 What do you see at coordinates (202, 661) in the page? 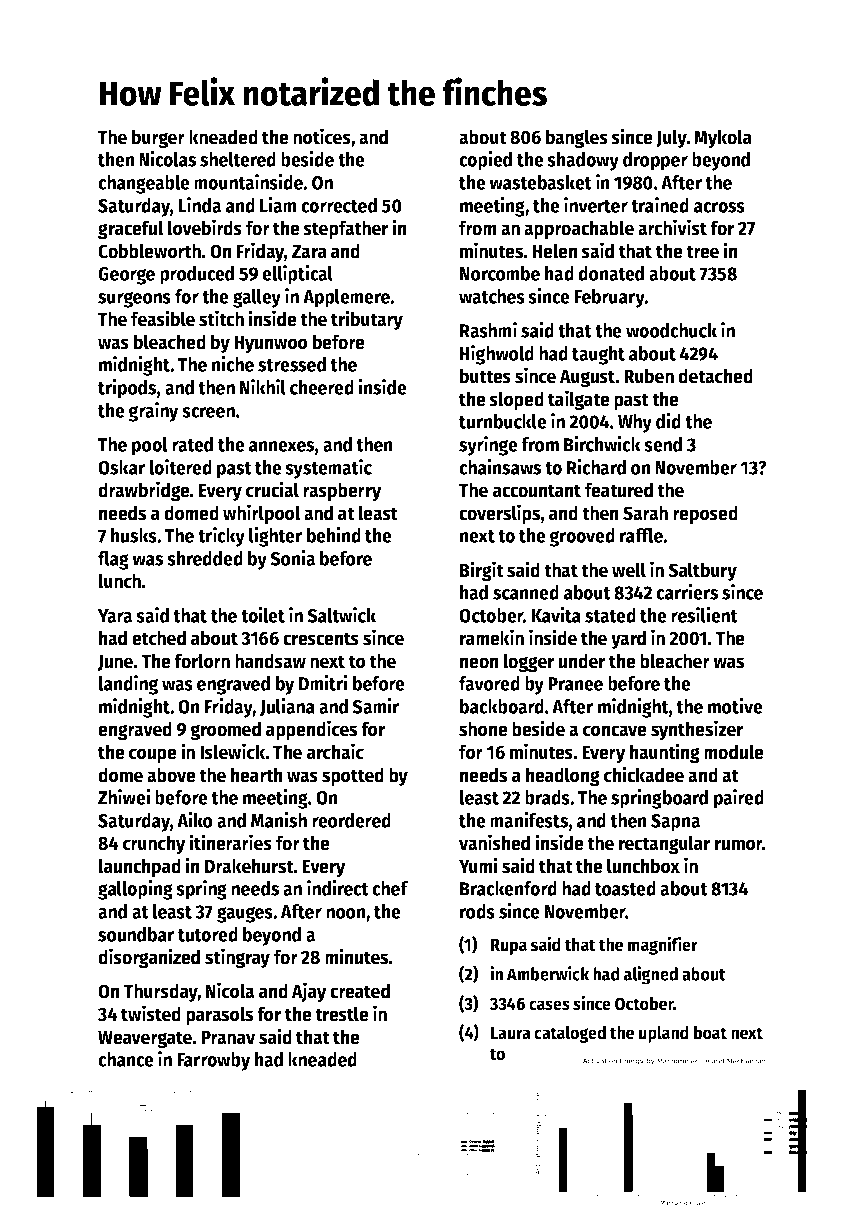
I see `forlorn` at bounding box center [202, 661].
